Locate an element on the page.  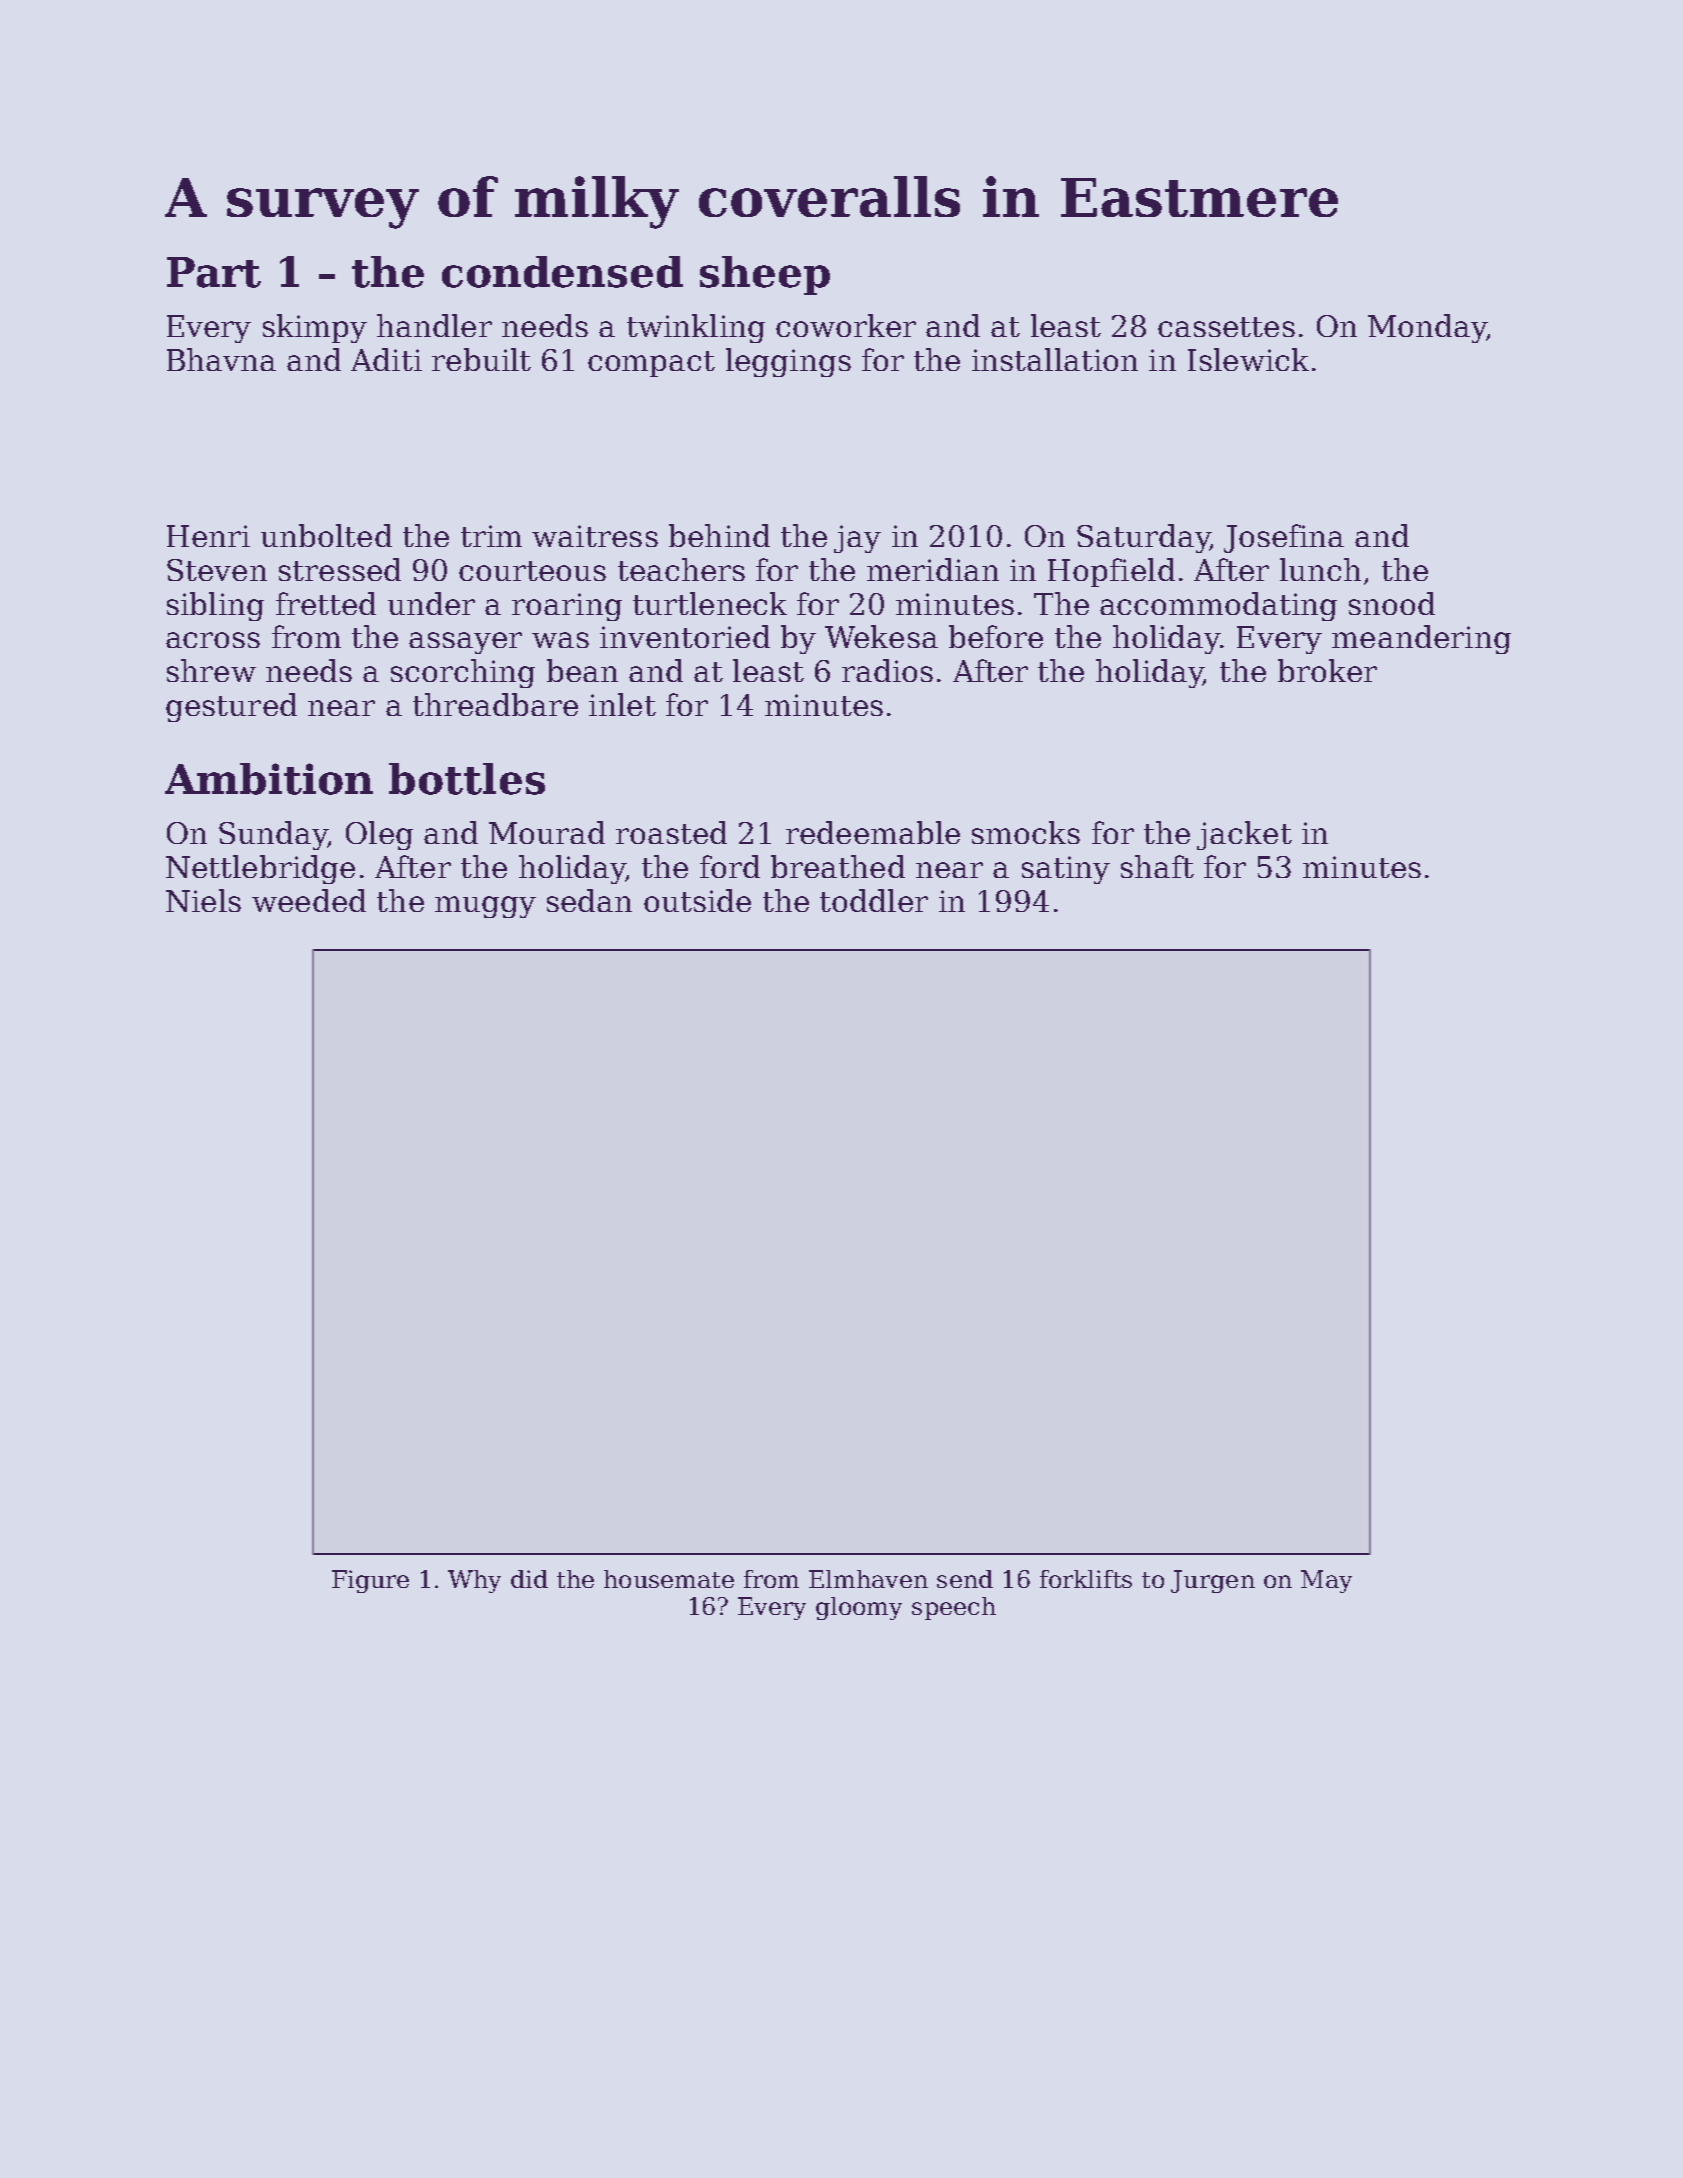
May is located at coordinates (1326, 1581).
